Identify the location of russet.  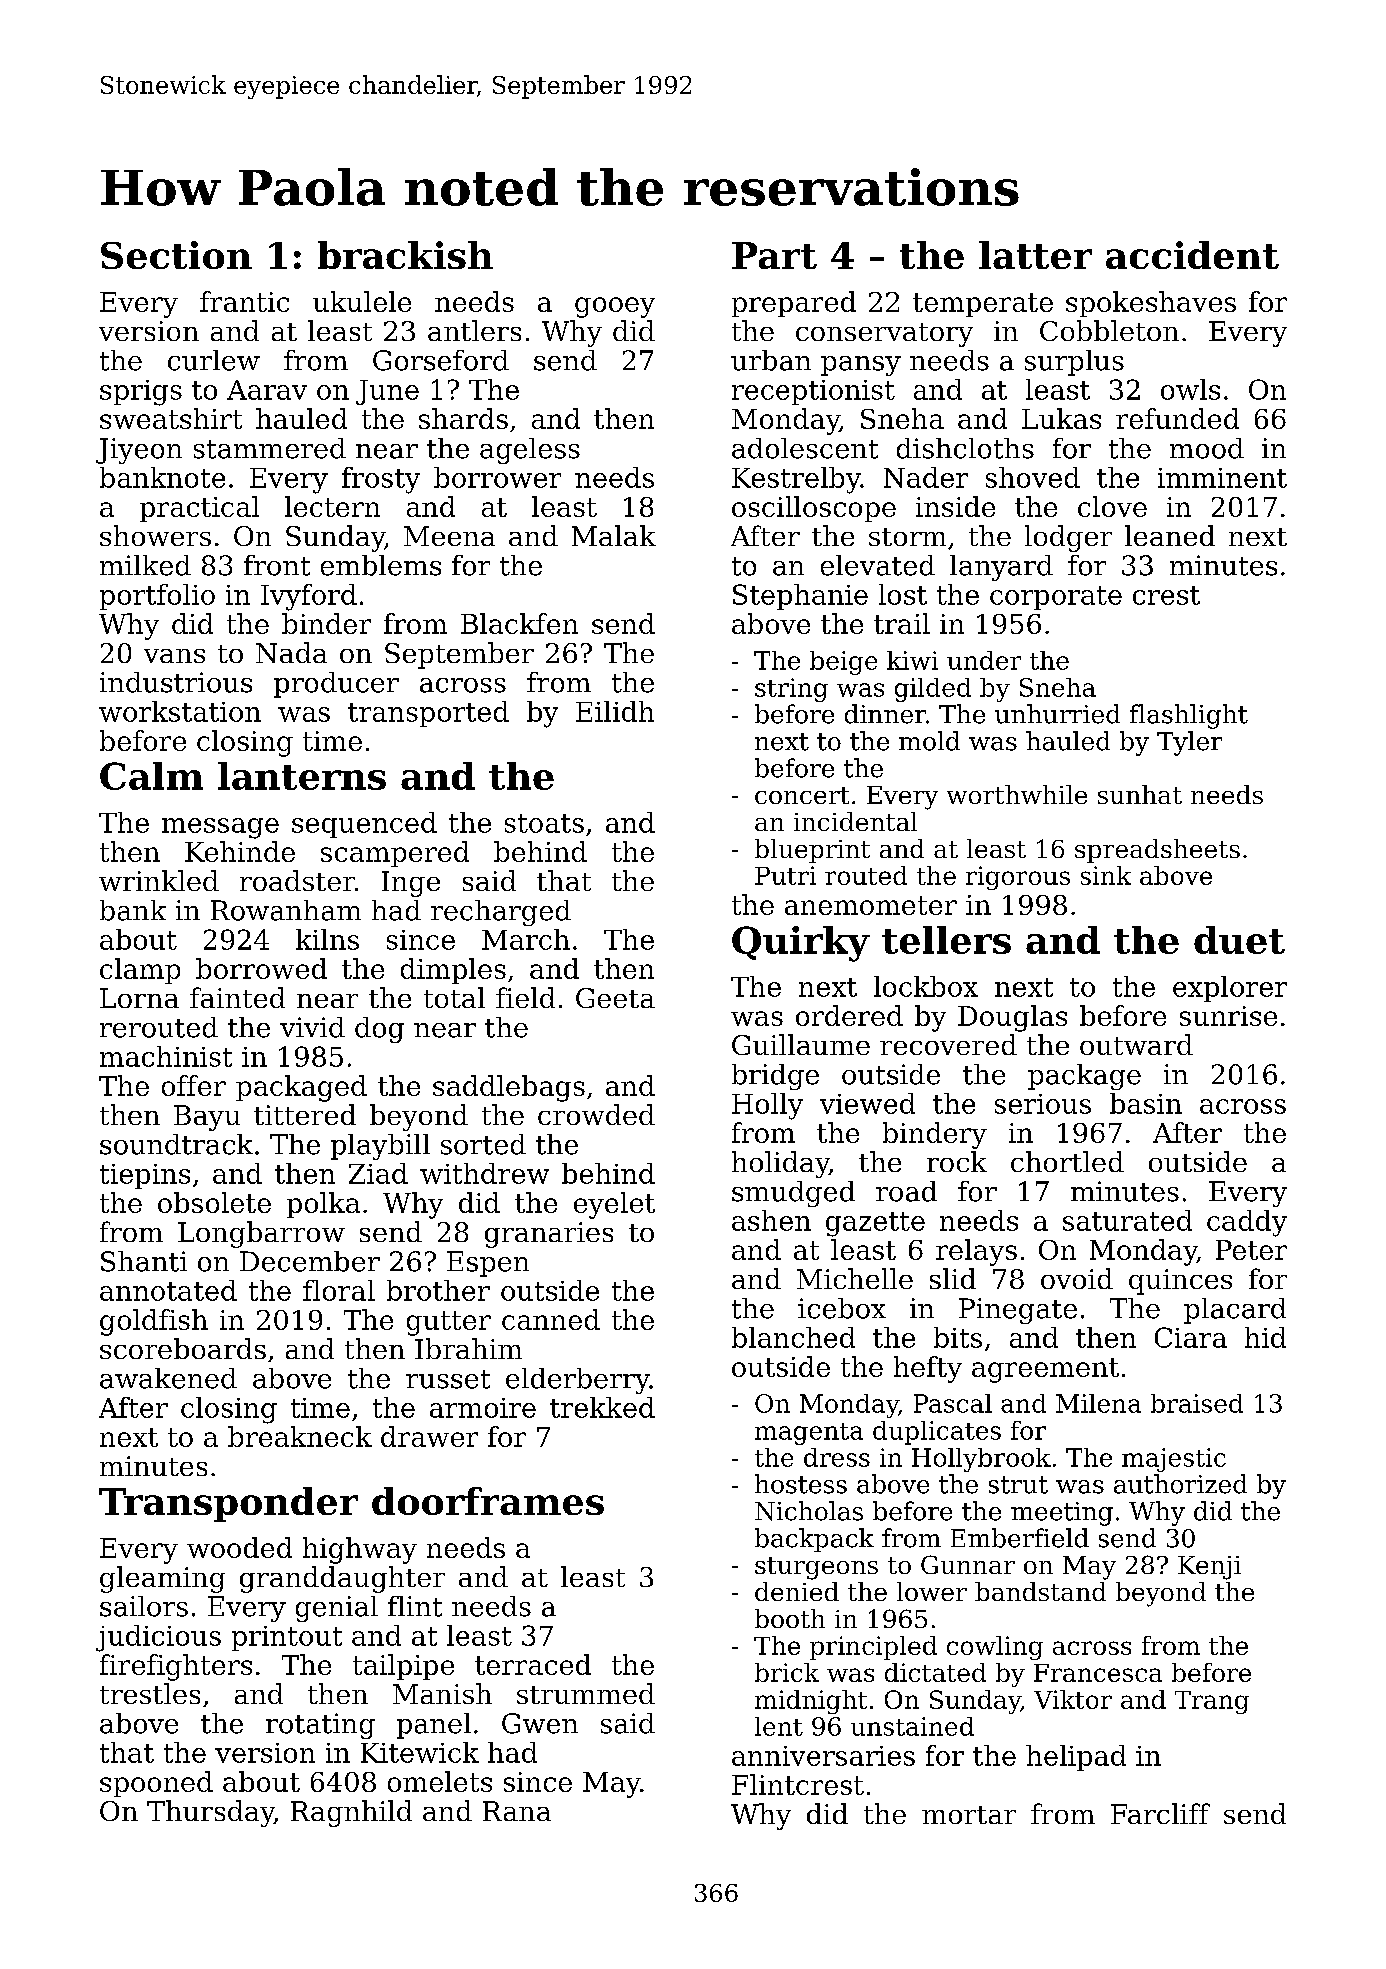
(448, 1379).
